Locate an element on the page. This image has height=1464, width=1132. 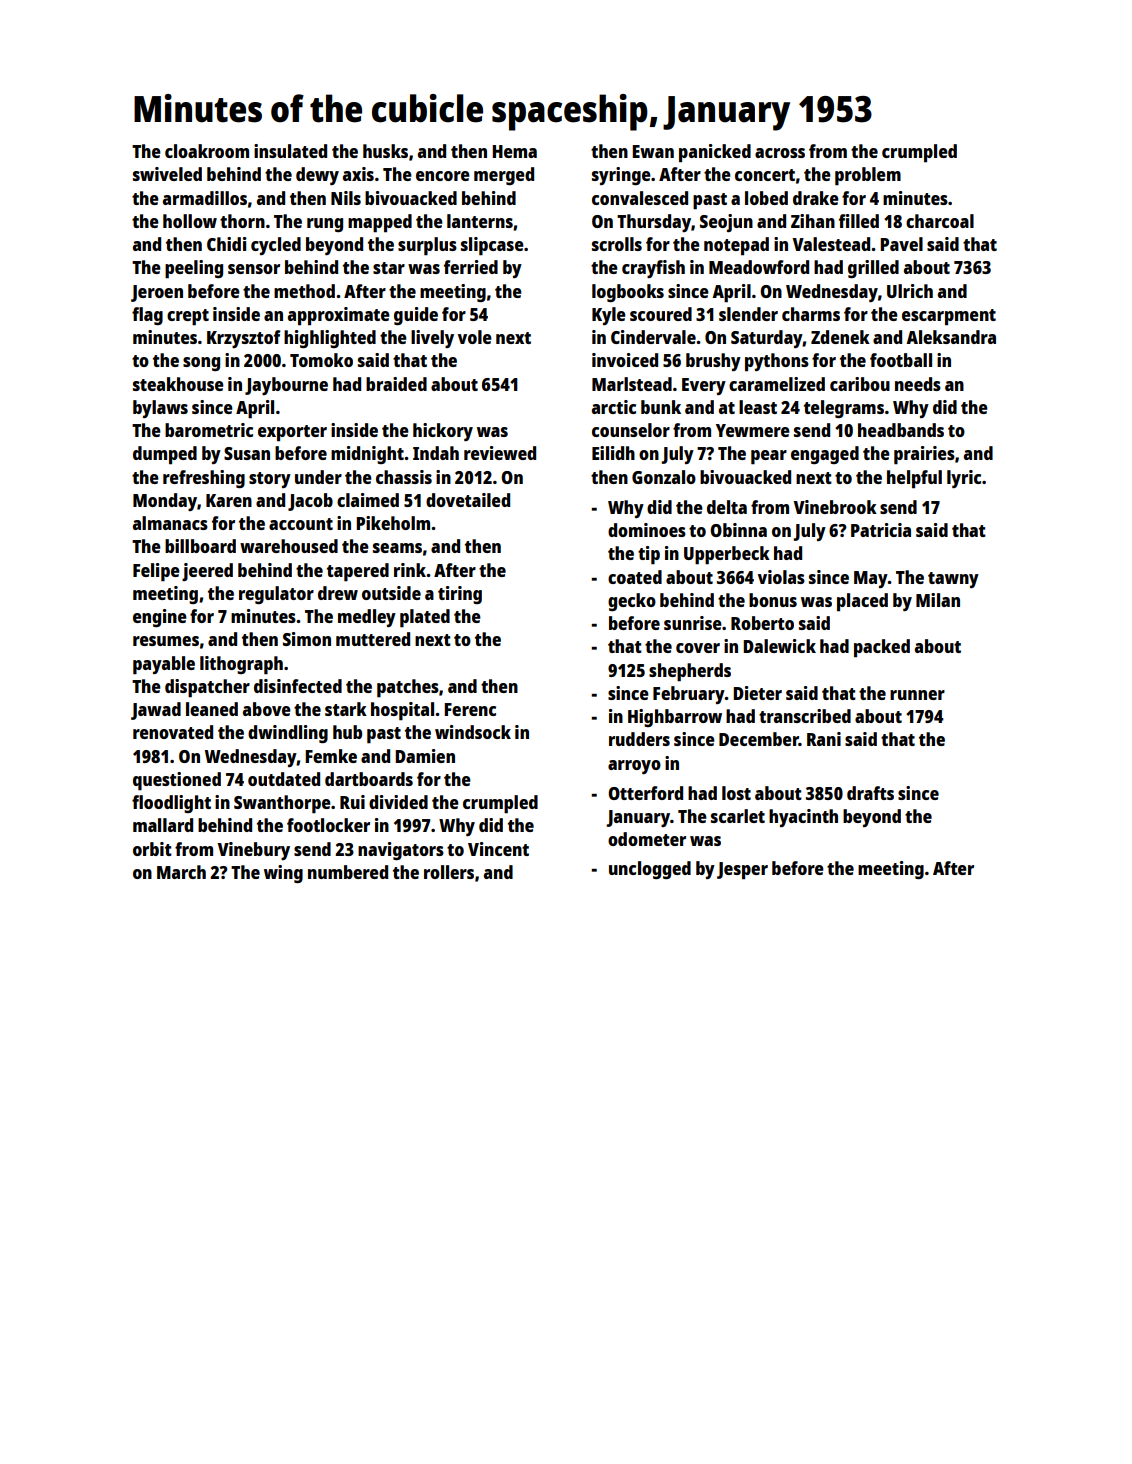
unclogged is located at coordinates (650, 870).
